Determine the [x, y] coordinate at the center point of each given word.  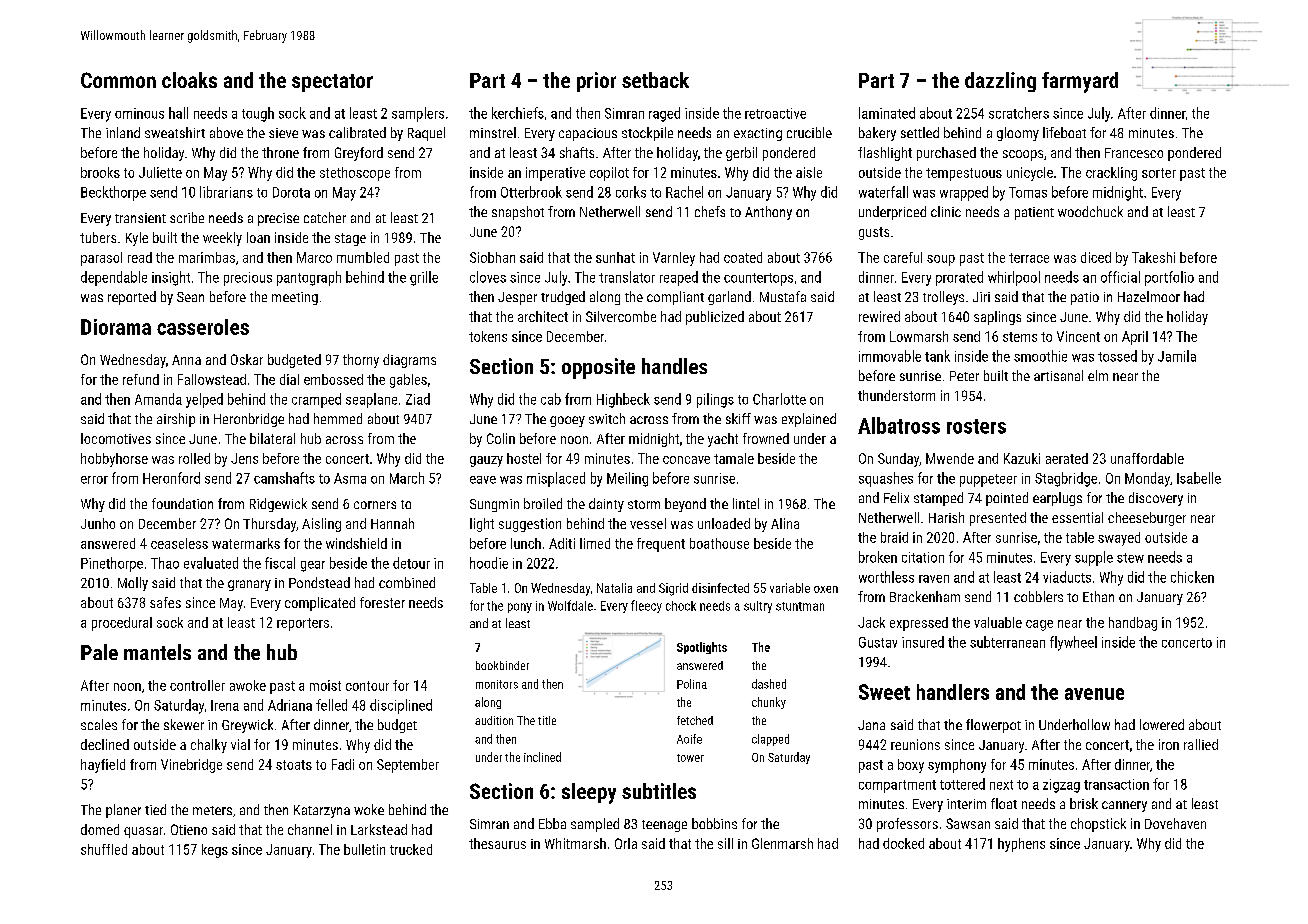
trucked [411, 849]
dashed [769, 684]
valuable [998, 622]
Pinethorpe [112, 564]
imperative [555, 174]
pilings [715, 400]
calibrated [357, 132]
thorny [361, 361]
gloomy [1018, 134]
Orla [626, 843]
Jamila [1177, 356]
